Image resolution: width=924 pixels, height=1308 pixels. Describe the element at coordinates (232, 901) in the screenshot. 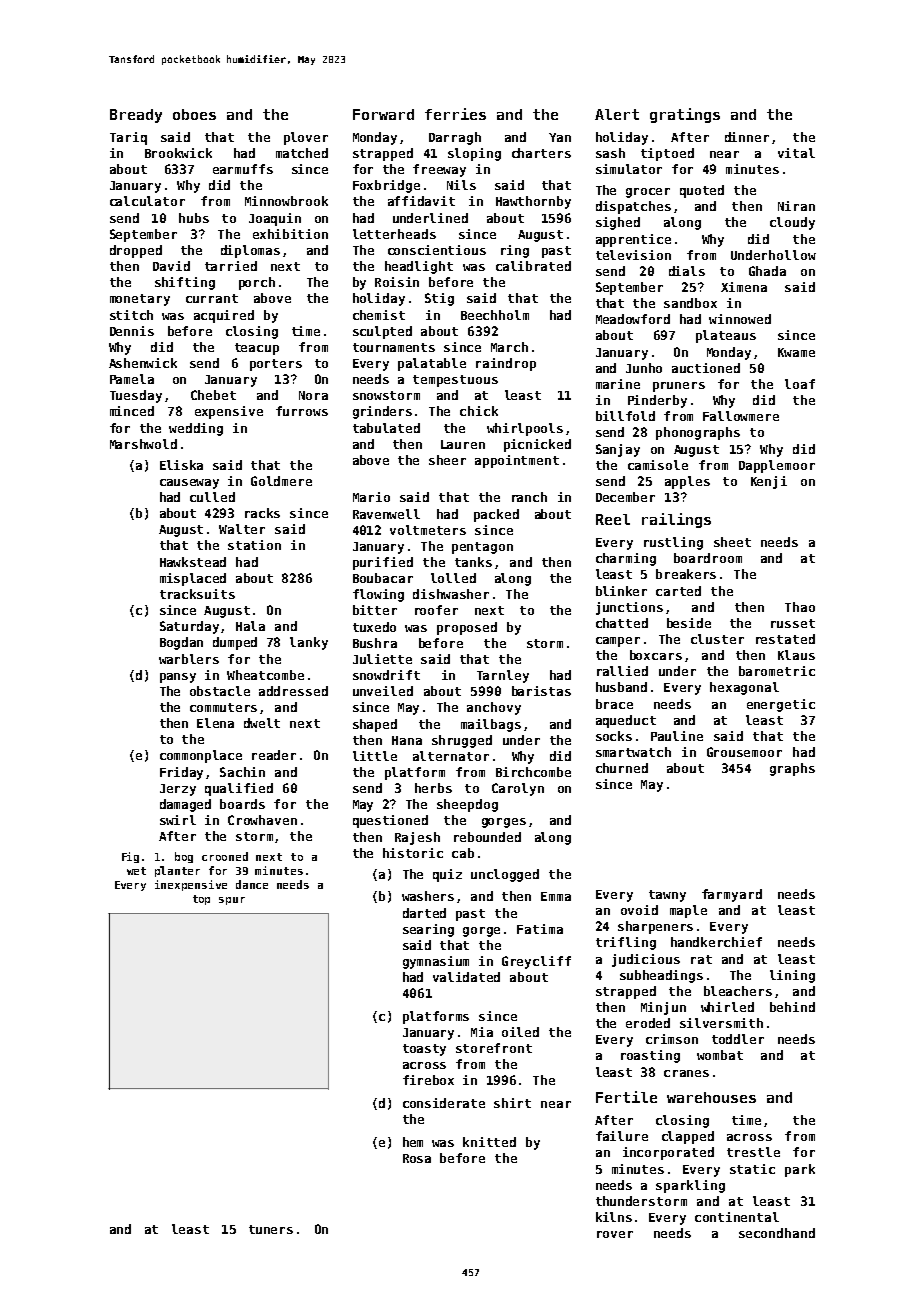

I see `spur` at that location.
